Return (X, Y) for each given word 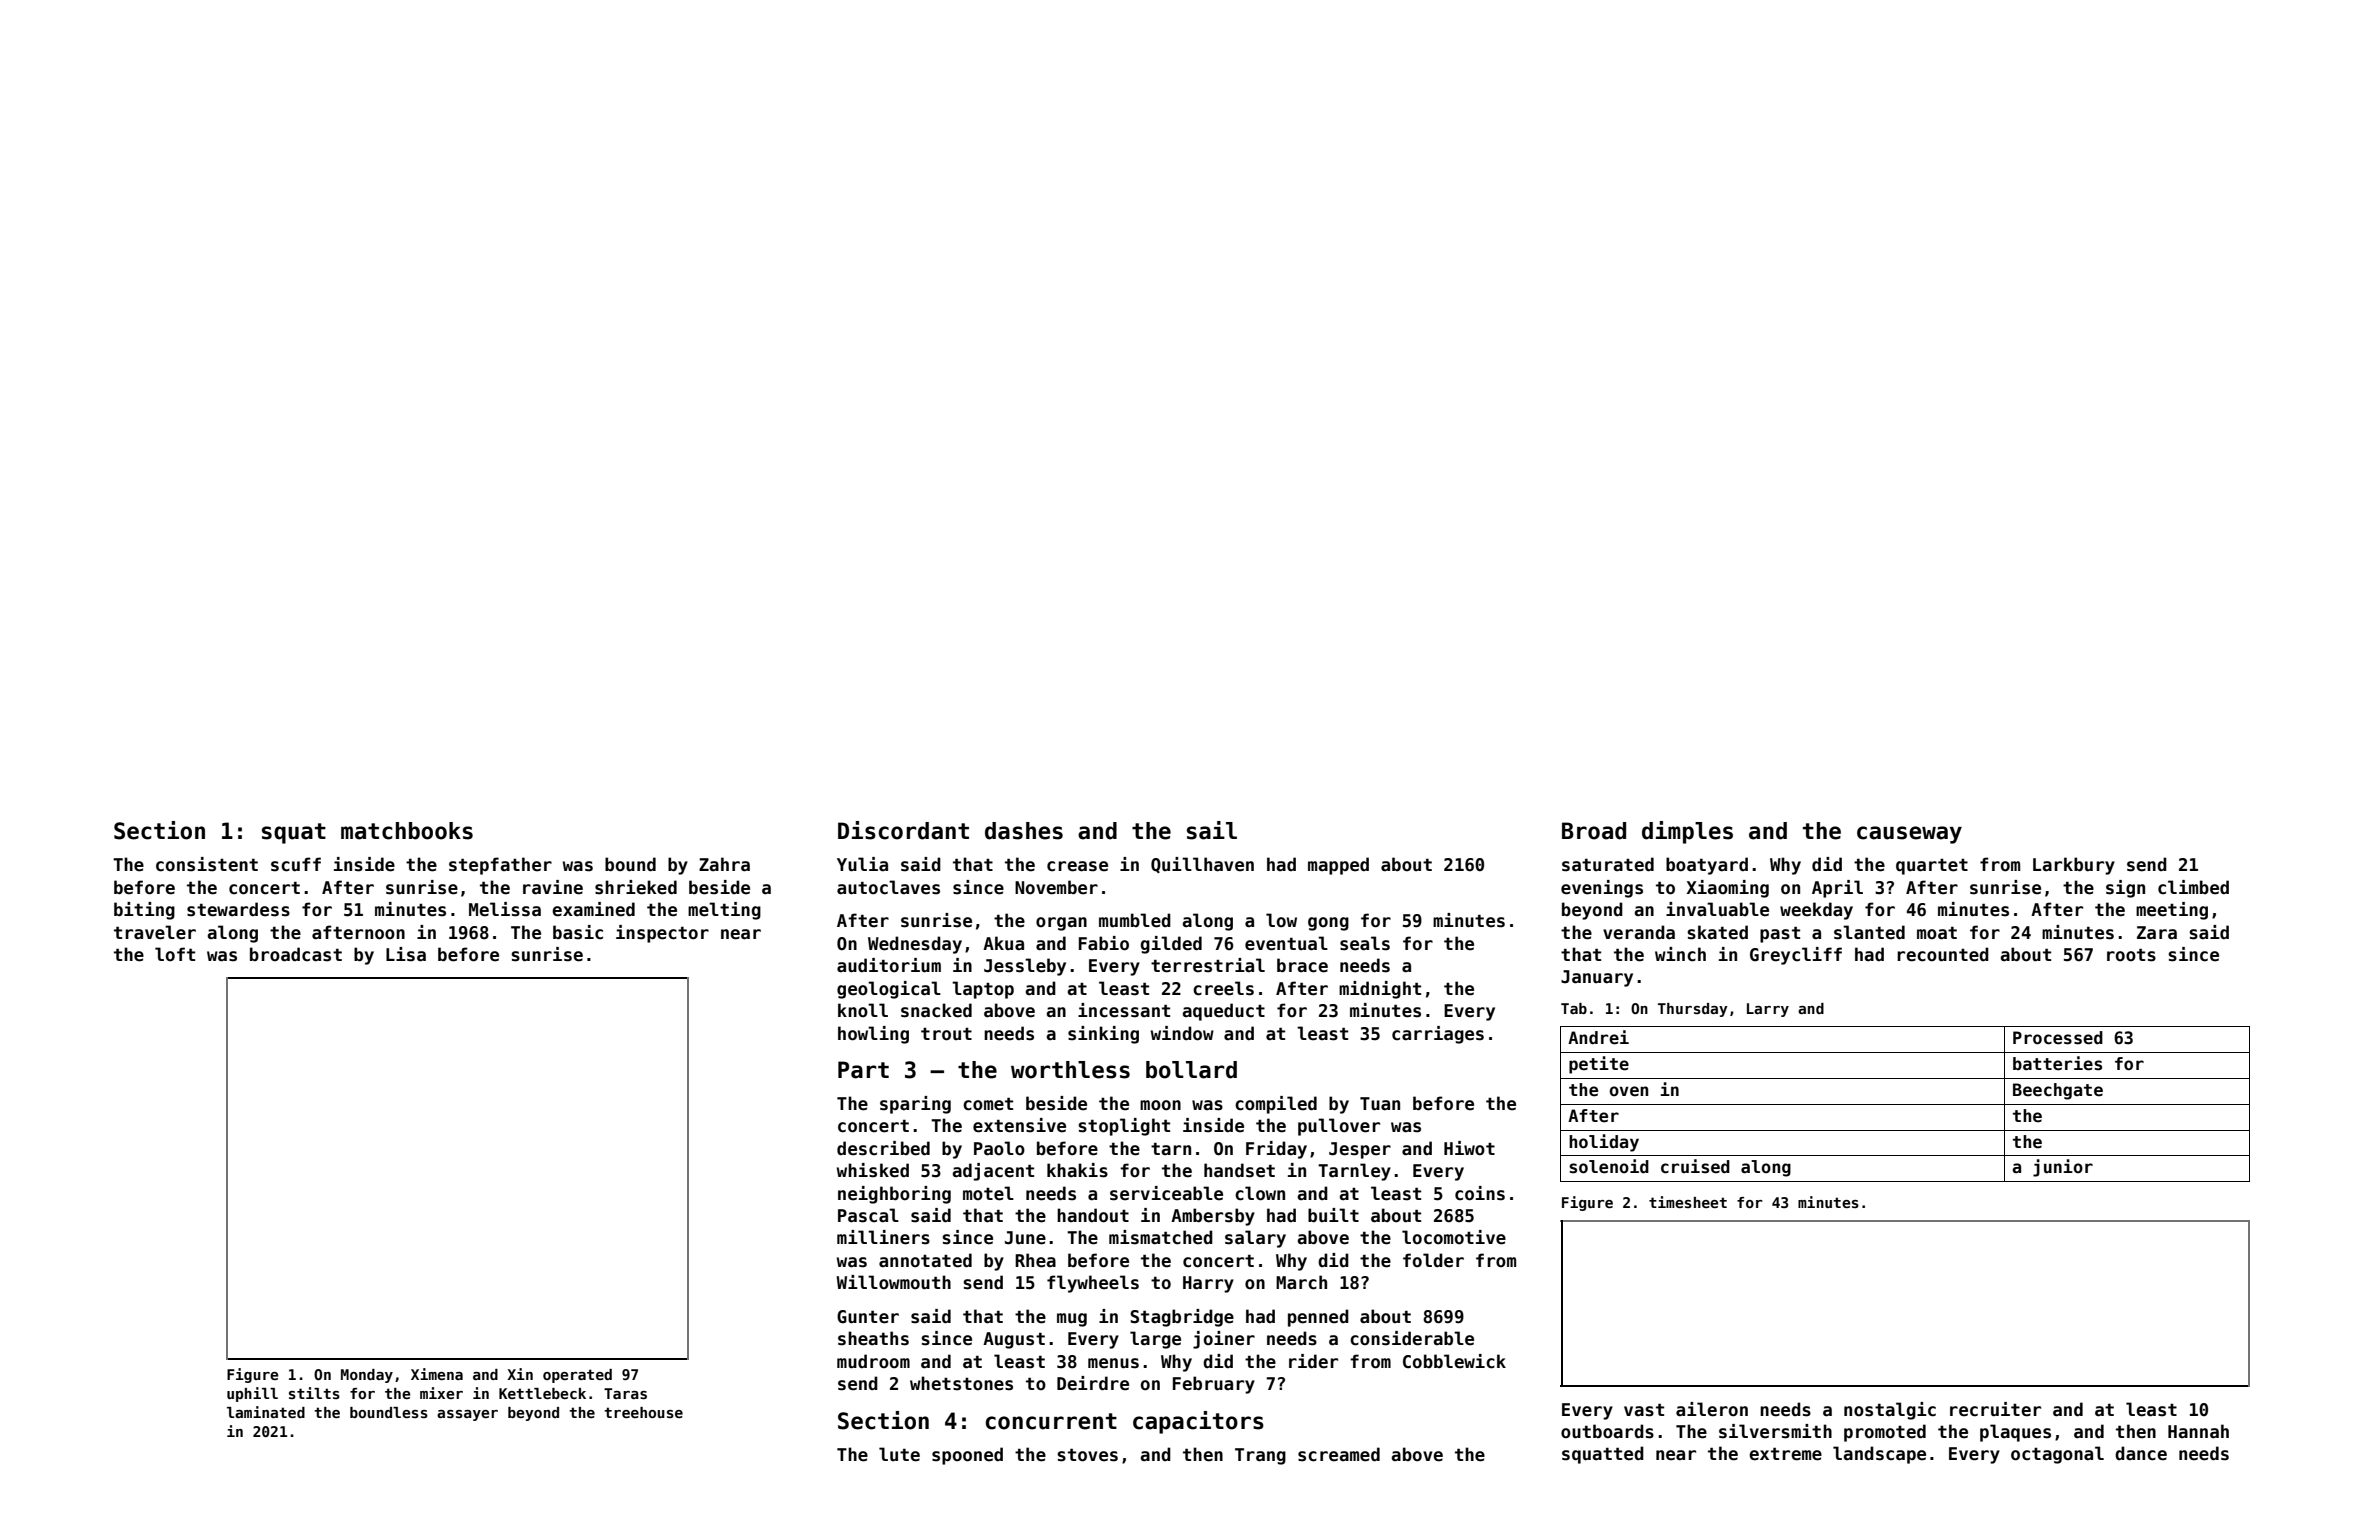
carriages (1438, 1035)
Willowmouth (893, 1282)
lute (899, 1454)
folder (1433, 1260)
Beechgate (2058, 1091)
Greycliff (1796, 956)
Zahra (724, 864)
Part (863, 1070)
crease (1077, 866)
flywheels (1093, 1284)
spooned (967, 1456)
